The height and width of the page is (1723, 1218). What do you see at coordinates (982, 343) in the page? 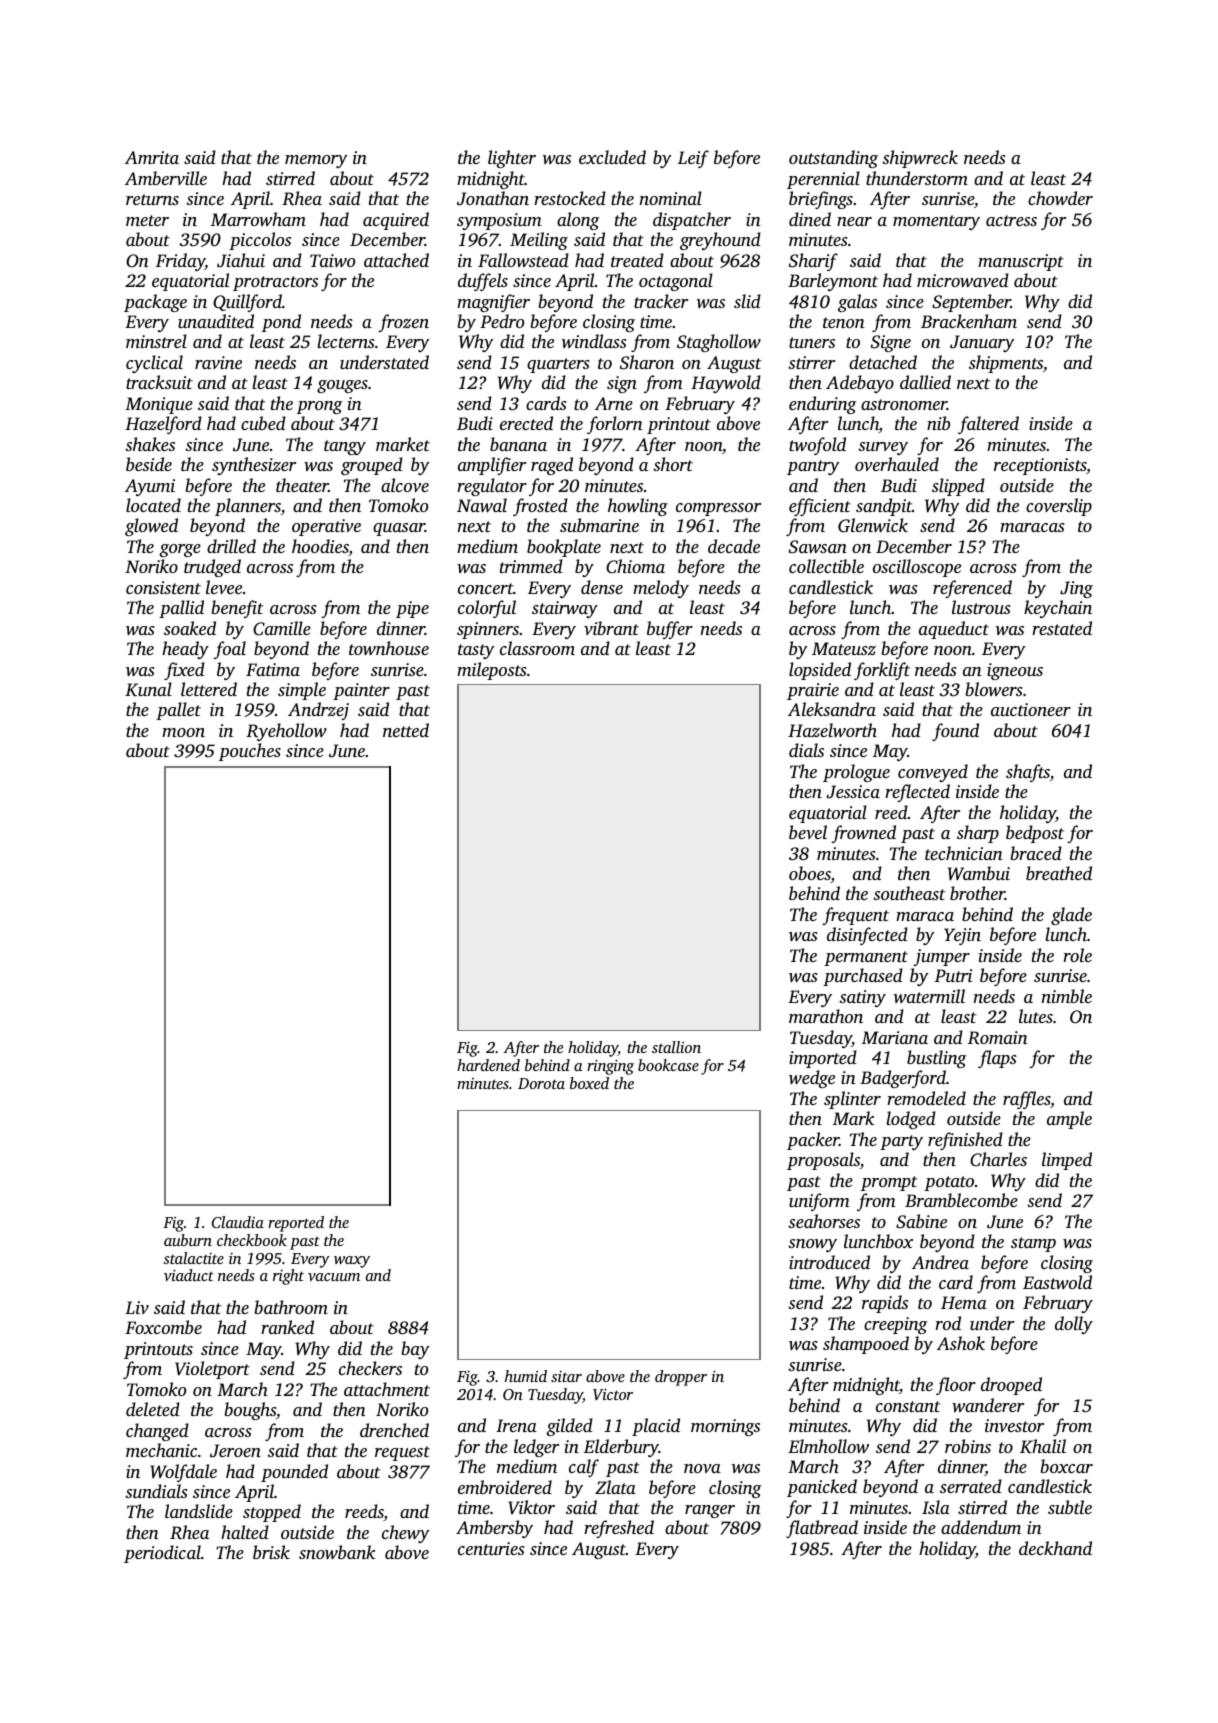
I see `January` at bounding box center [982, 343].
